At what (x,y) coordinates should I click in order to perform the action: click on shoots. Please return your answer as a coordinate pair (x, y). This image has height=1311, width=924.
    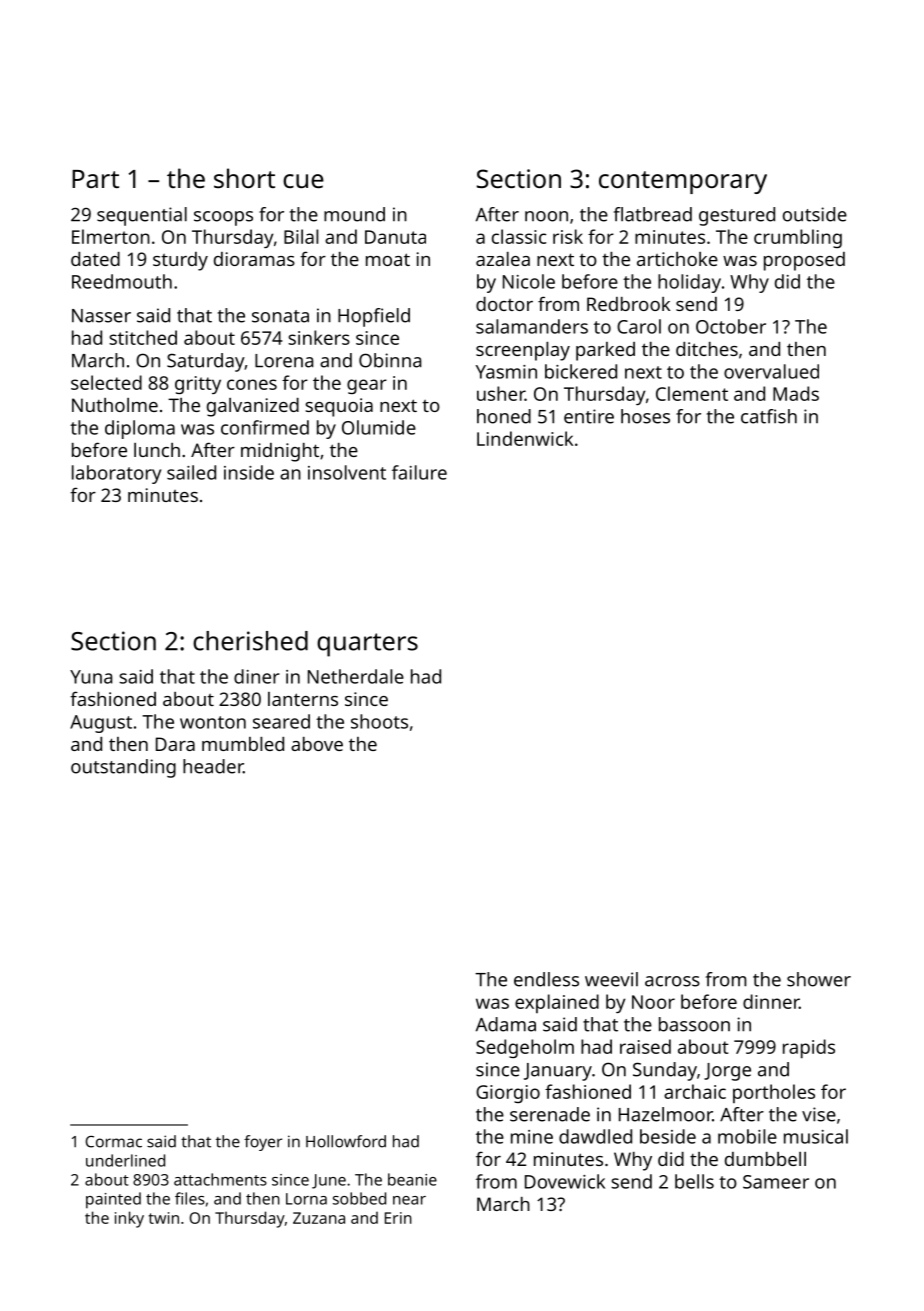
    Looking at the image, I should click on (379, 721).
